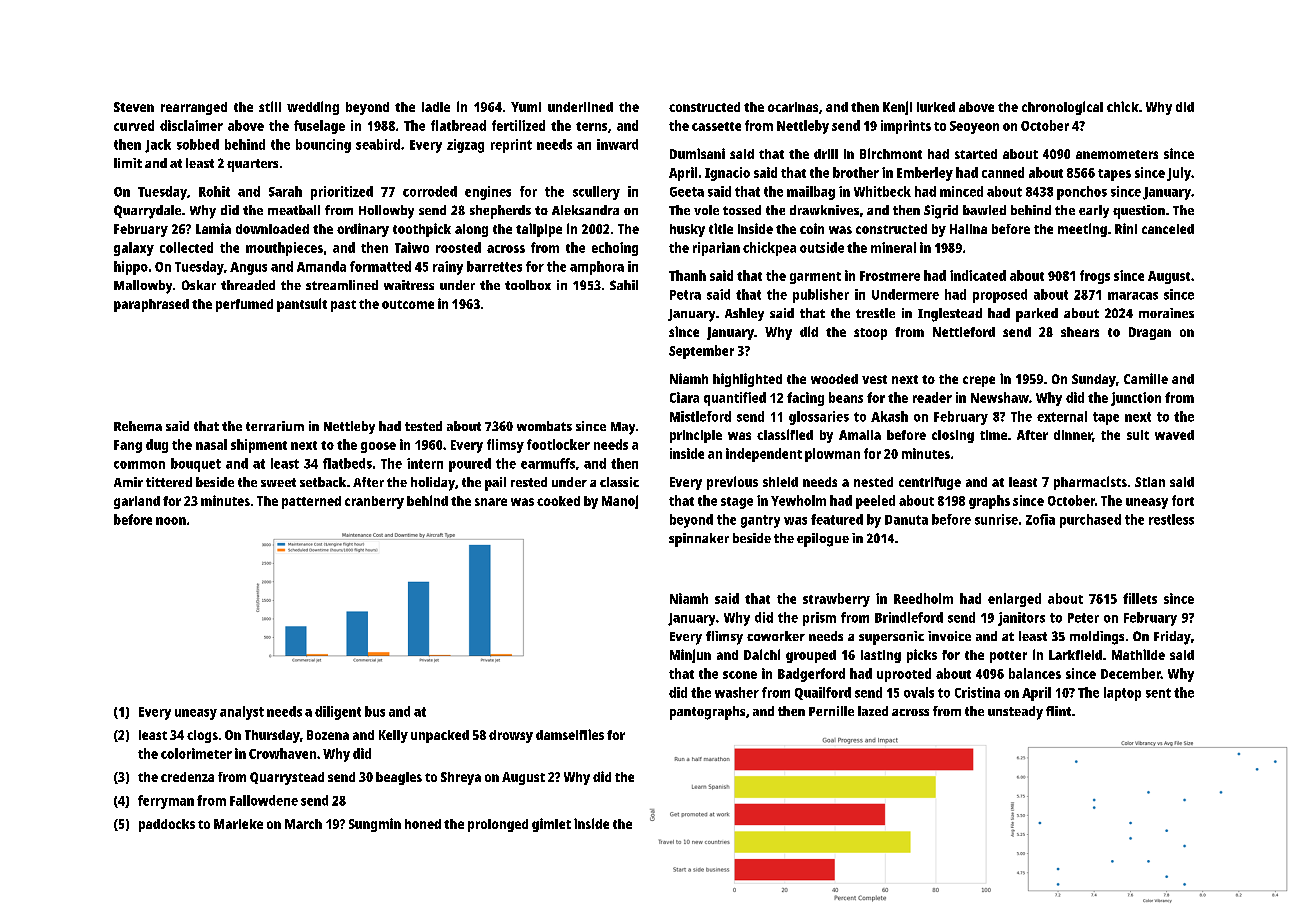 The width and height of the page is (1308, 924). Describe the element at coordinates (551, 825) in the page. I see `gimlet` at that location.
